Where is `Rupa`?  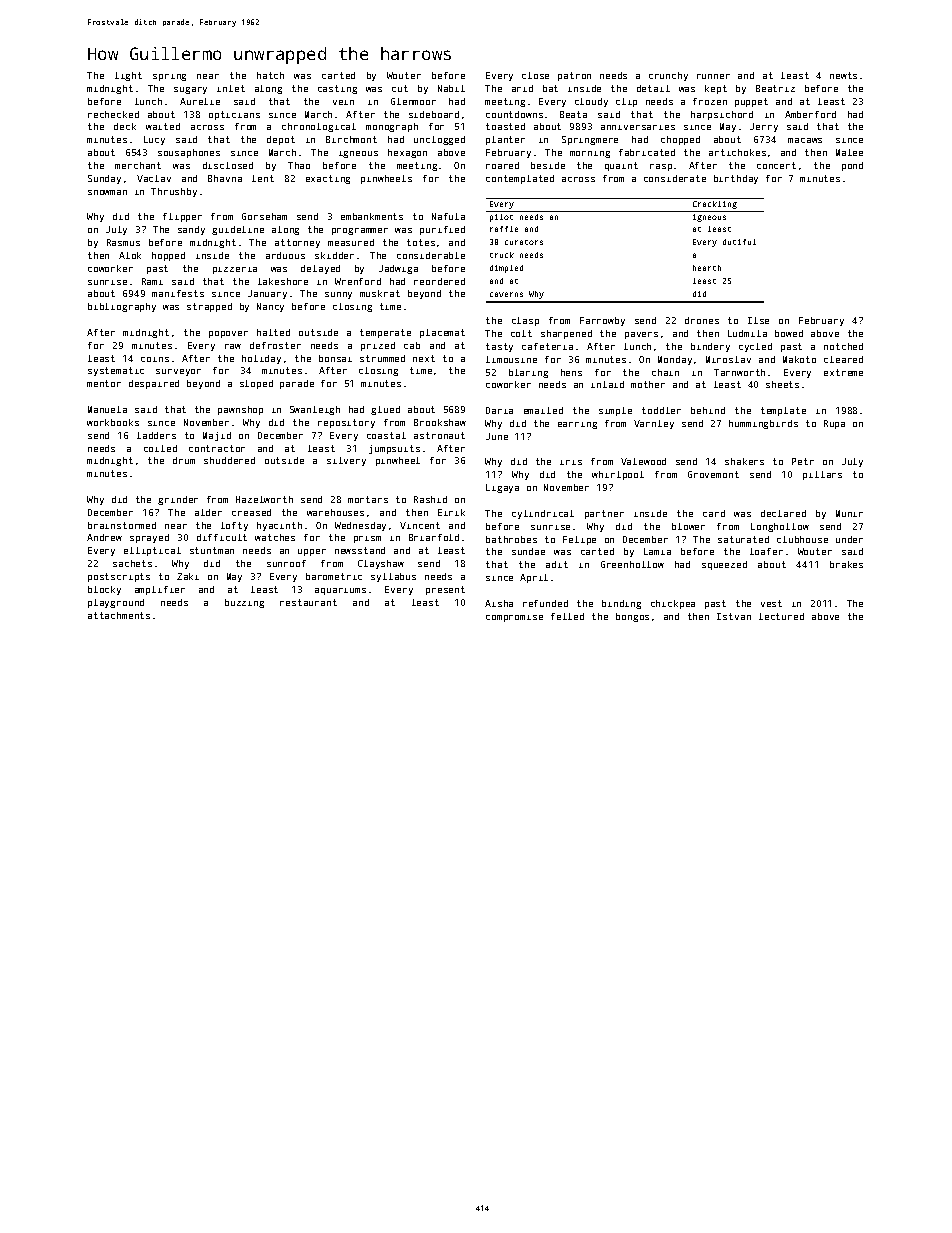
Rupa is located at coordinates (834, 424).
